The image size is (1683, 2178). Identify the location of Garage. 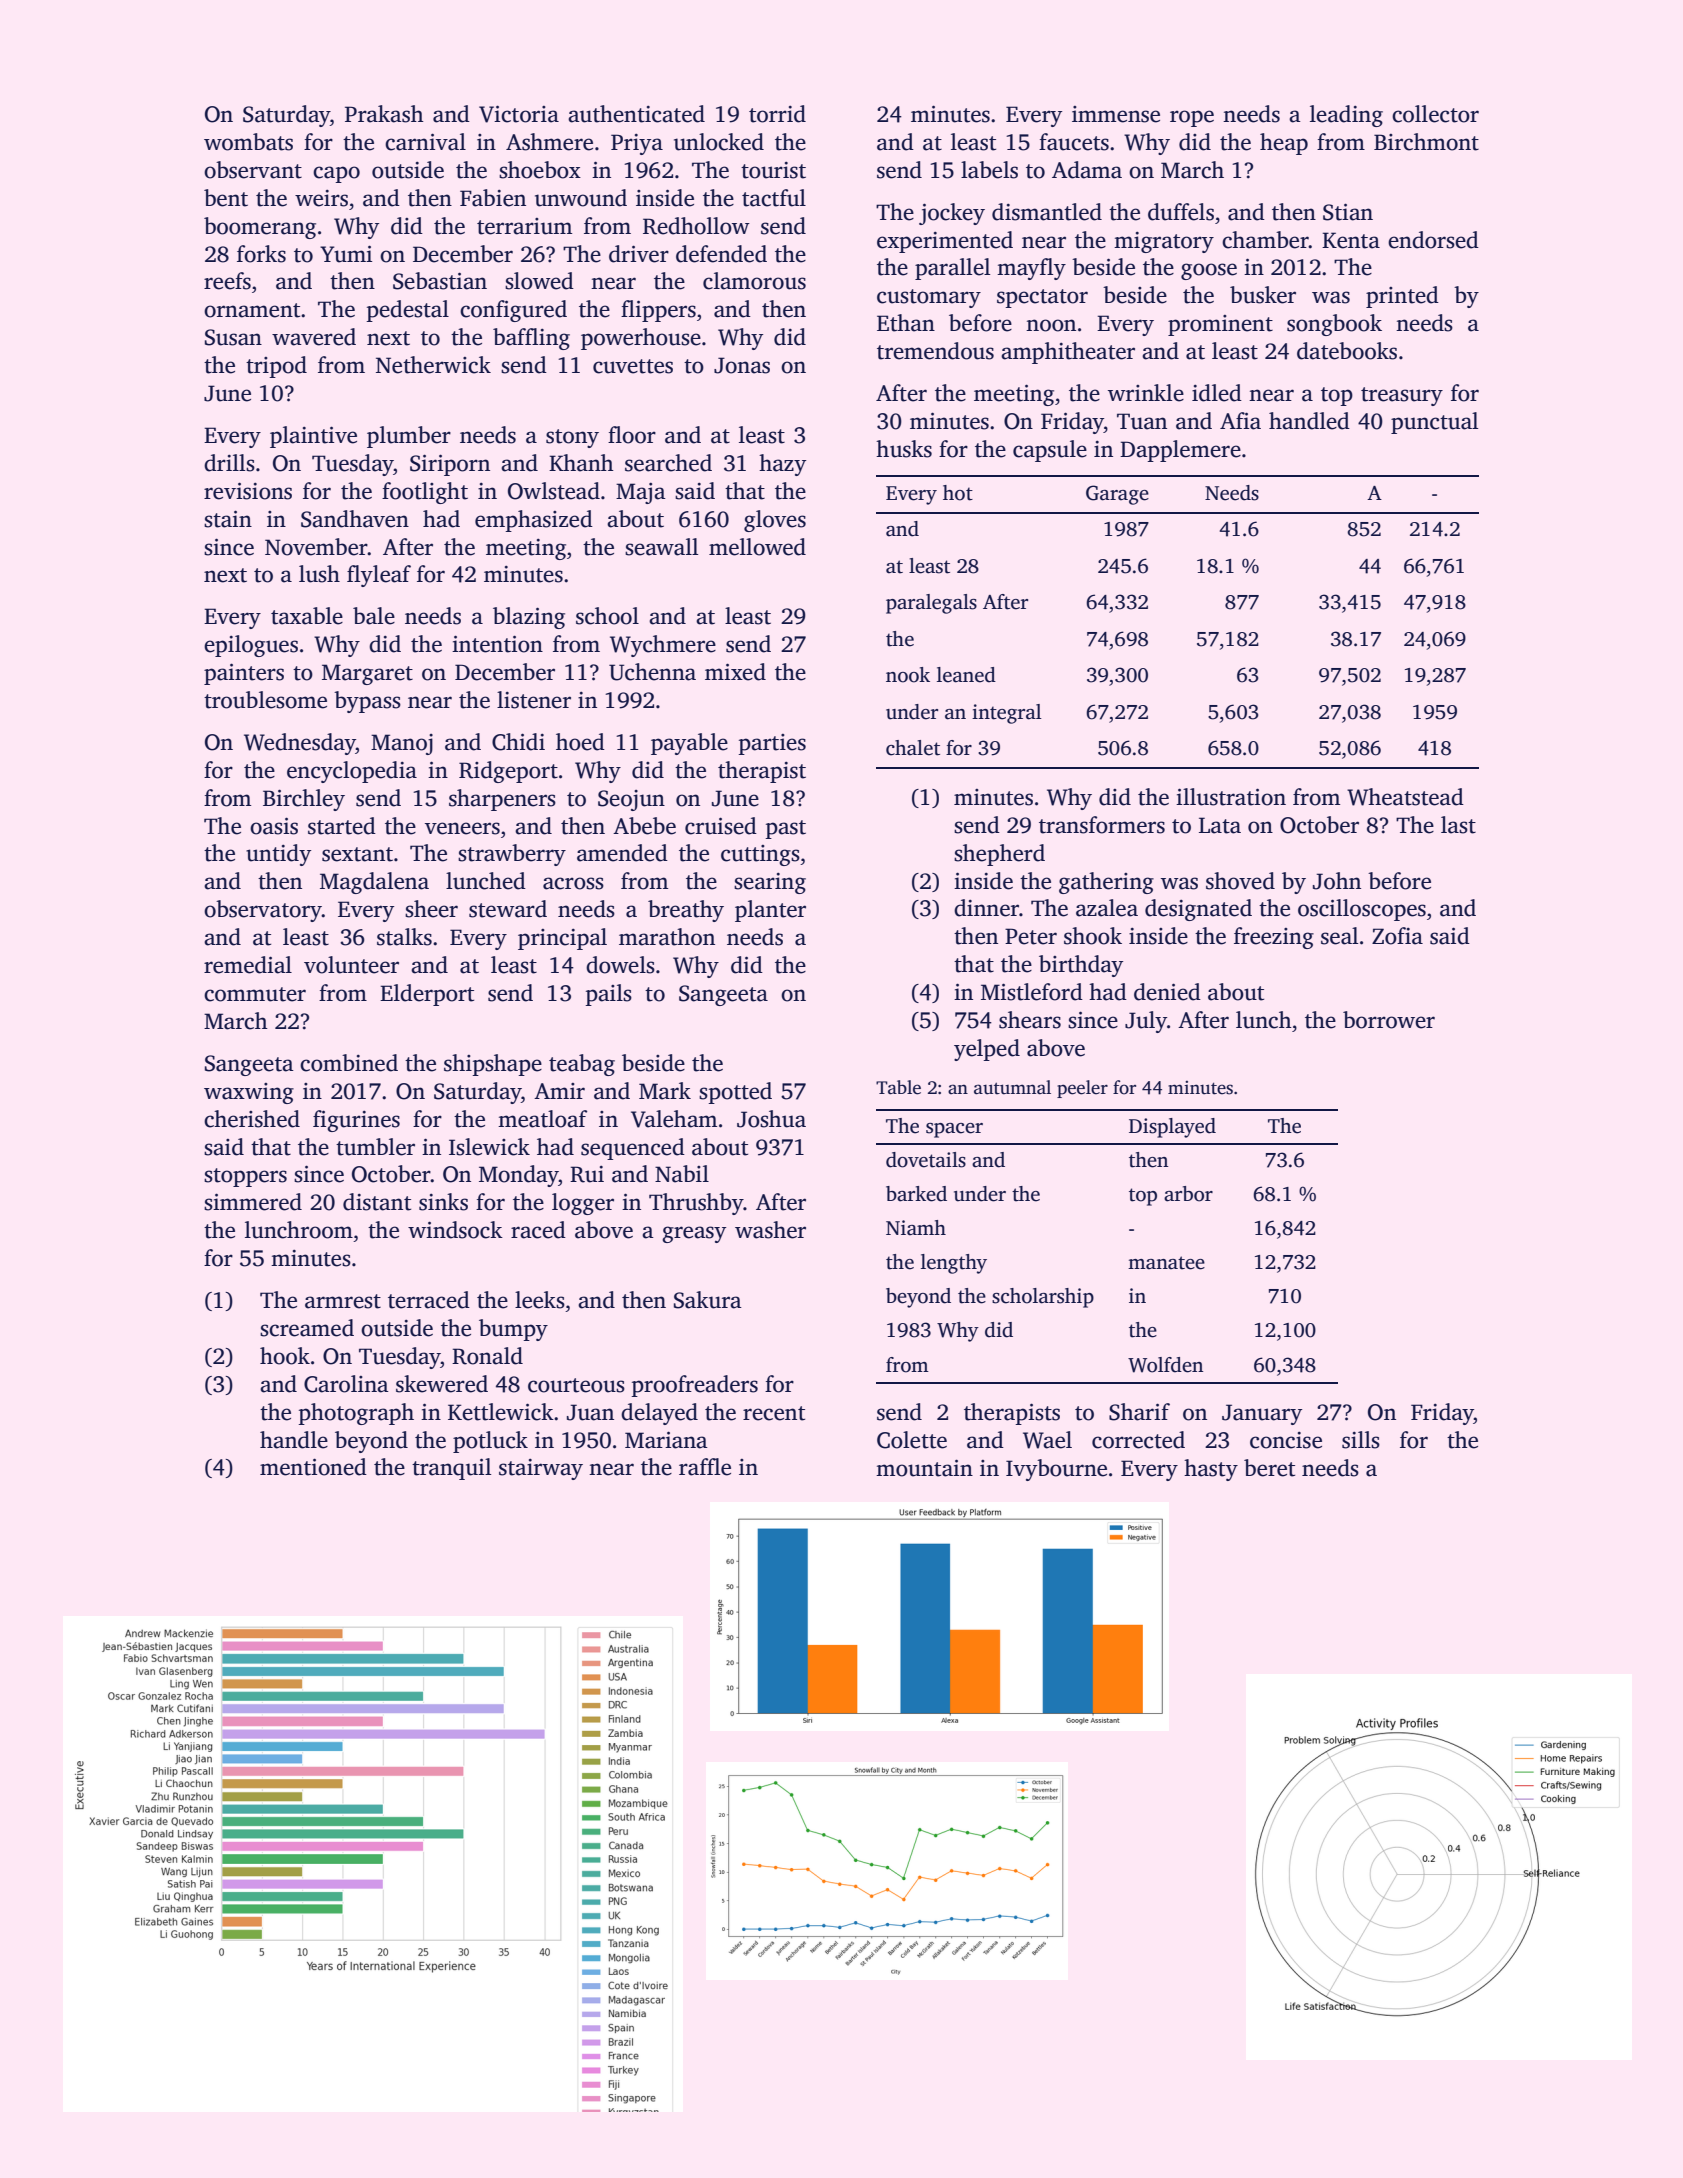
(1117, 495).
